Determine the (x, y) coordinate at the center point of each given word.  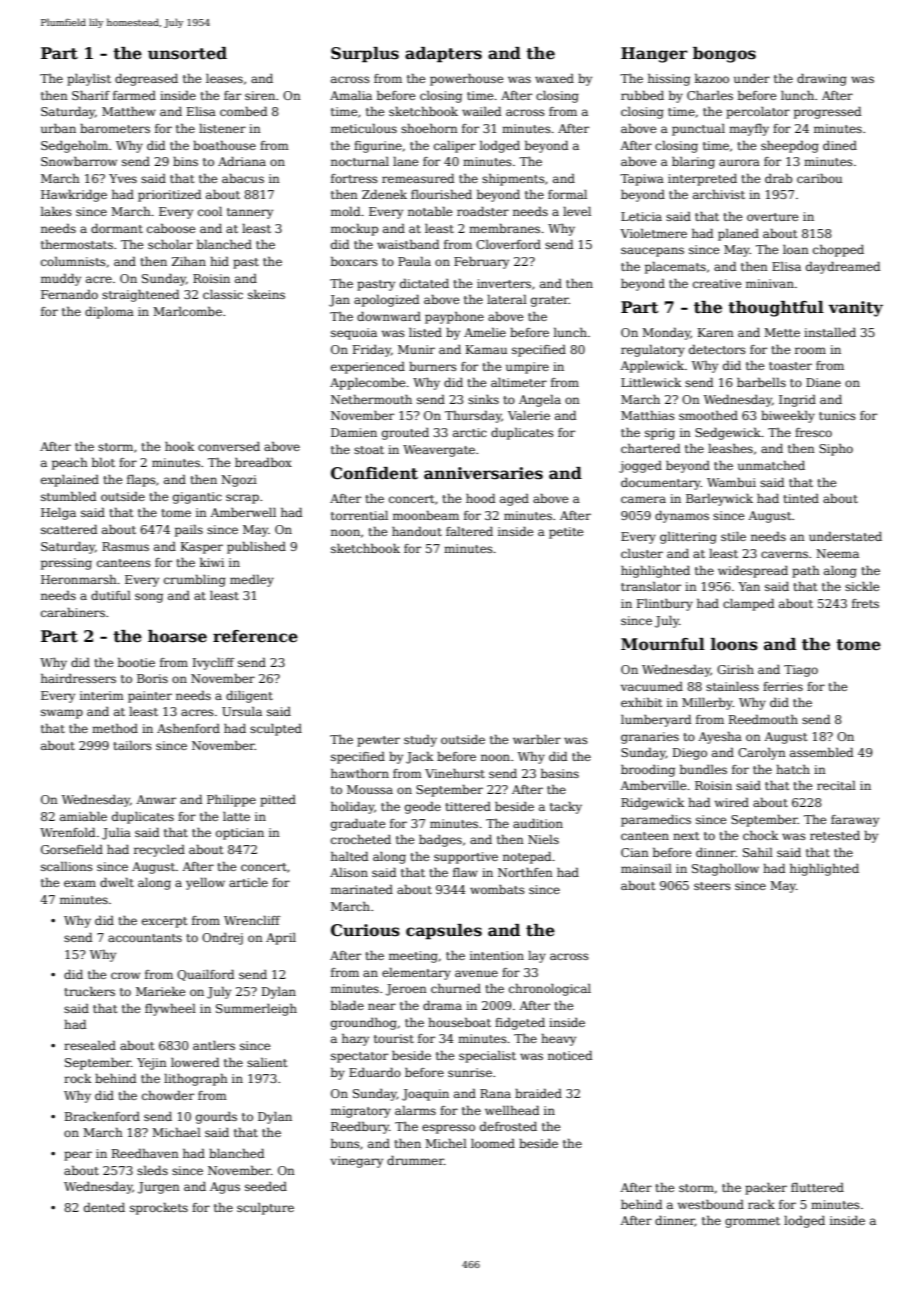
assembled (821, 752)
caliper (455, 147)
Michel (446, 1143)
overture (772, 217)
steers (712, 886)
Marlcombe (187, 311)
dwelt (117, 882)
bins (185, 161)
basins (560, 773)
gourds (216, 1118)
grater (550, 301)
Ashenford (188, 728)
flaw (465, 872)
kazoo (712, 78)
